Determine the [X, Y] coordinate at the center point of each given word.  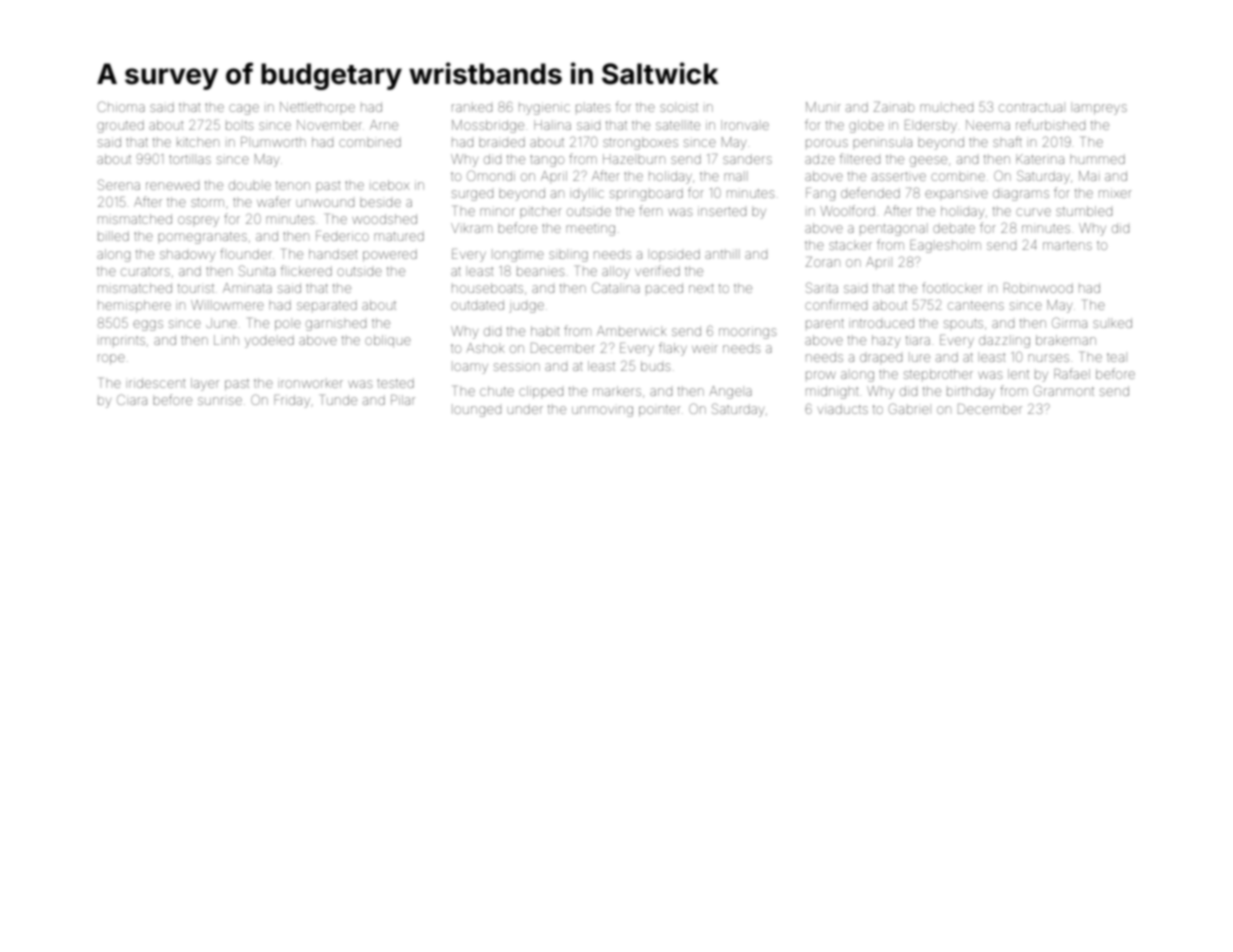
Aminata [247, 288]
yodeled [269, 341]
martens [1067, 245]
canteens [976, 305]
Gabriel [909, 408]
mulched [946, 107]
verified [657, 270]
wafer [274, 201]
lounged [477, 411]
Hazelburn [634, 159]
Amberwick [632, 331]
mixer [1115, 193]
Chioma [121, 106]
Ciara [132, 399]
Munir [823, 107]
